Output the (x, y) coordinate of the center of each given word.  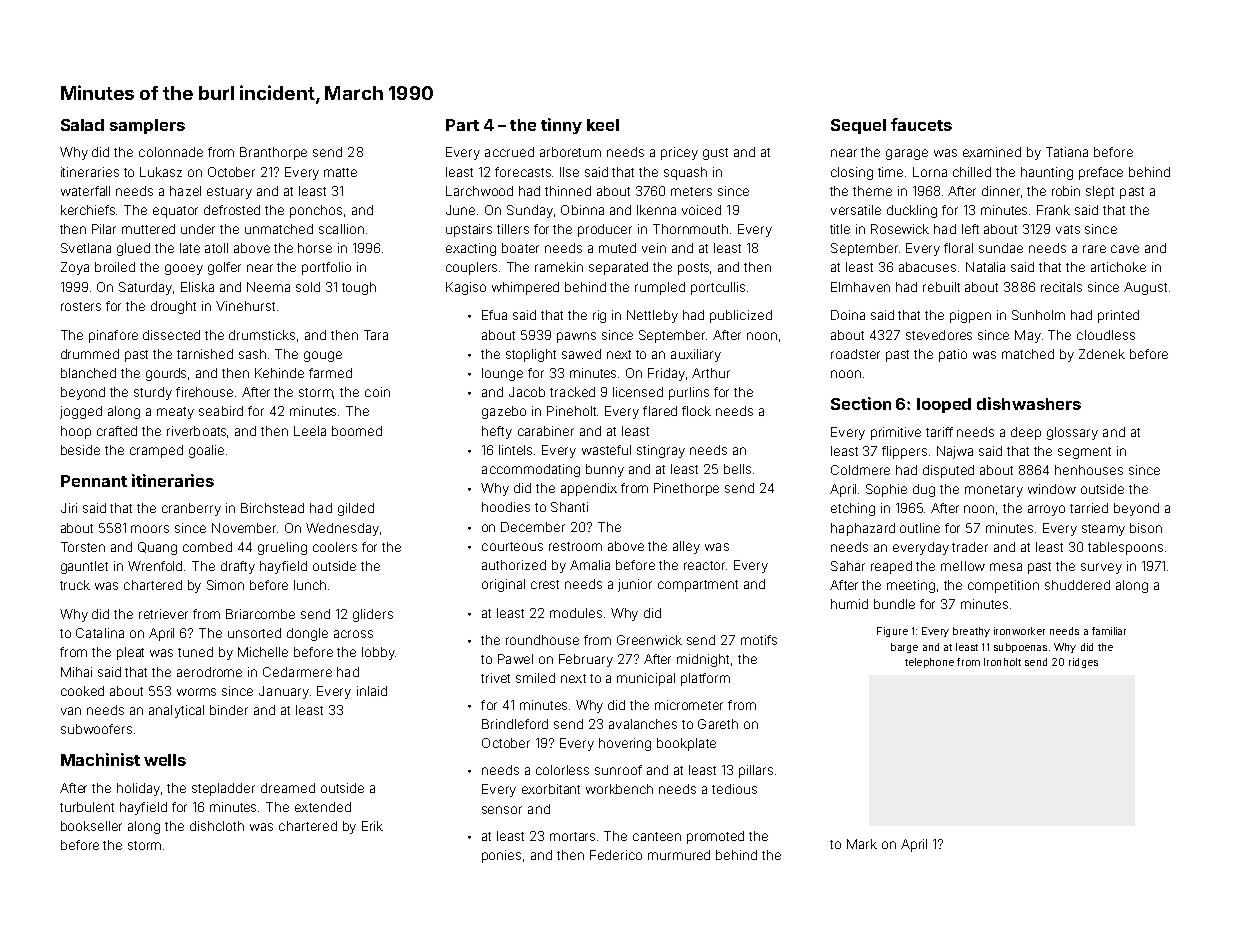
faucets (921, 124)
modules (576, 613)
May (1028, 336)
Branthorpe (273, 153)
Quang (157, 548)
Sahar (848, 566)
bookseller (91, 826)
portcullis (718, 288)
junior (635, 585)
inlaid (372, 691)
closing (852, 173)
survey (1101, 568)
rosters (81, 306)
